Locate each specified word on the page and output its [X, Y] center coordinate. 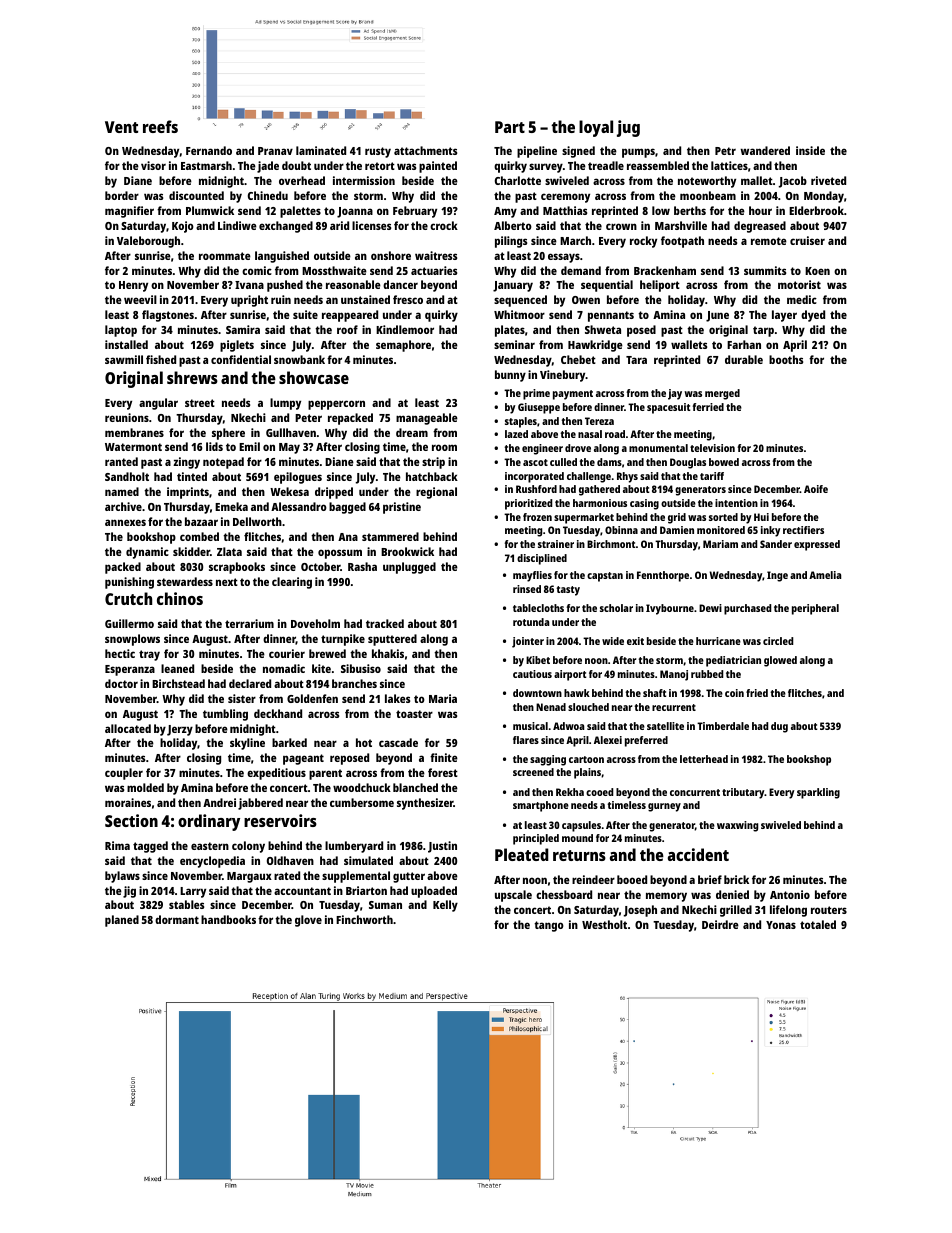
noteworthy [707, 182]
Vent [121, 127]
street [200, 403]
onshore [391, 255]
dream [412, 432]
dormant [177, 919]
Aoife [816, 489]
